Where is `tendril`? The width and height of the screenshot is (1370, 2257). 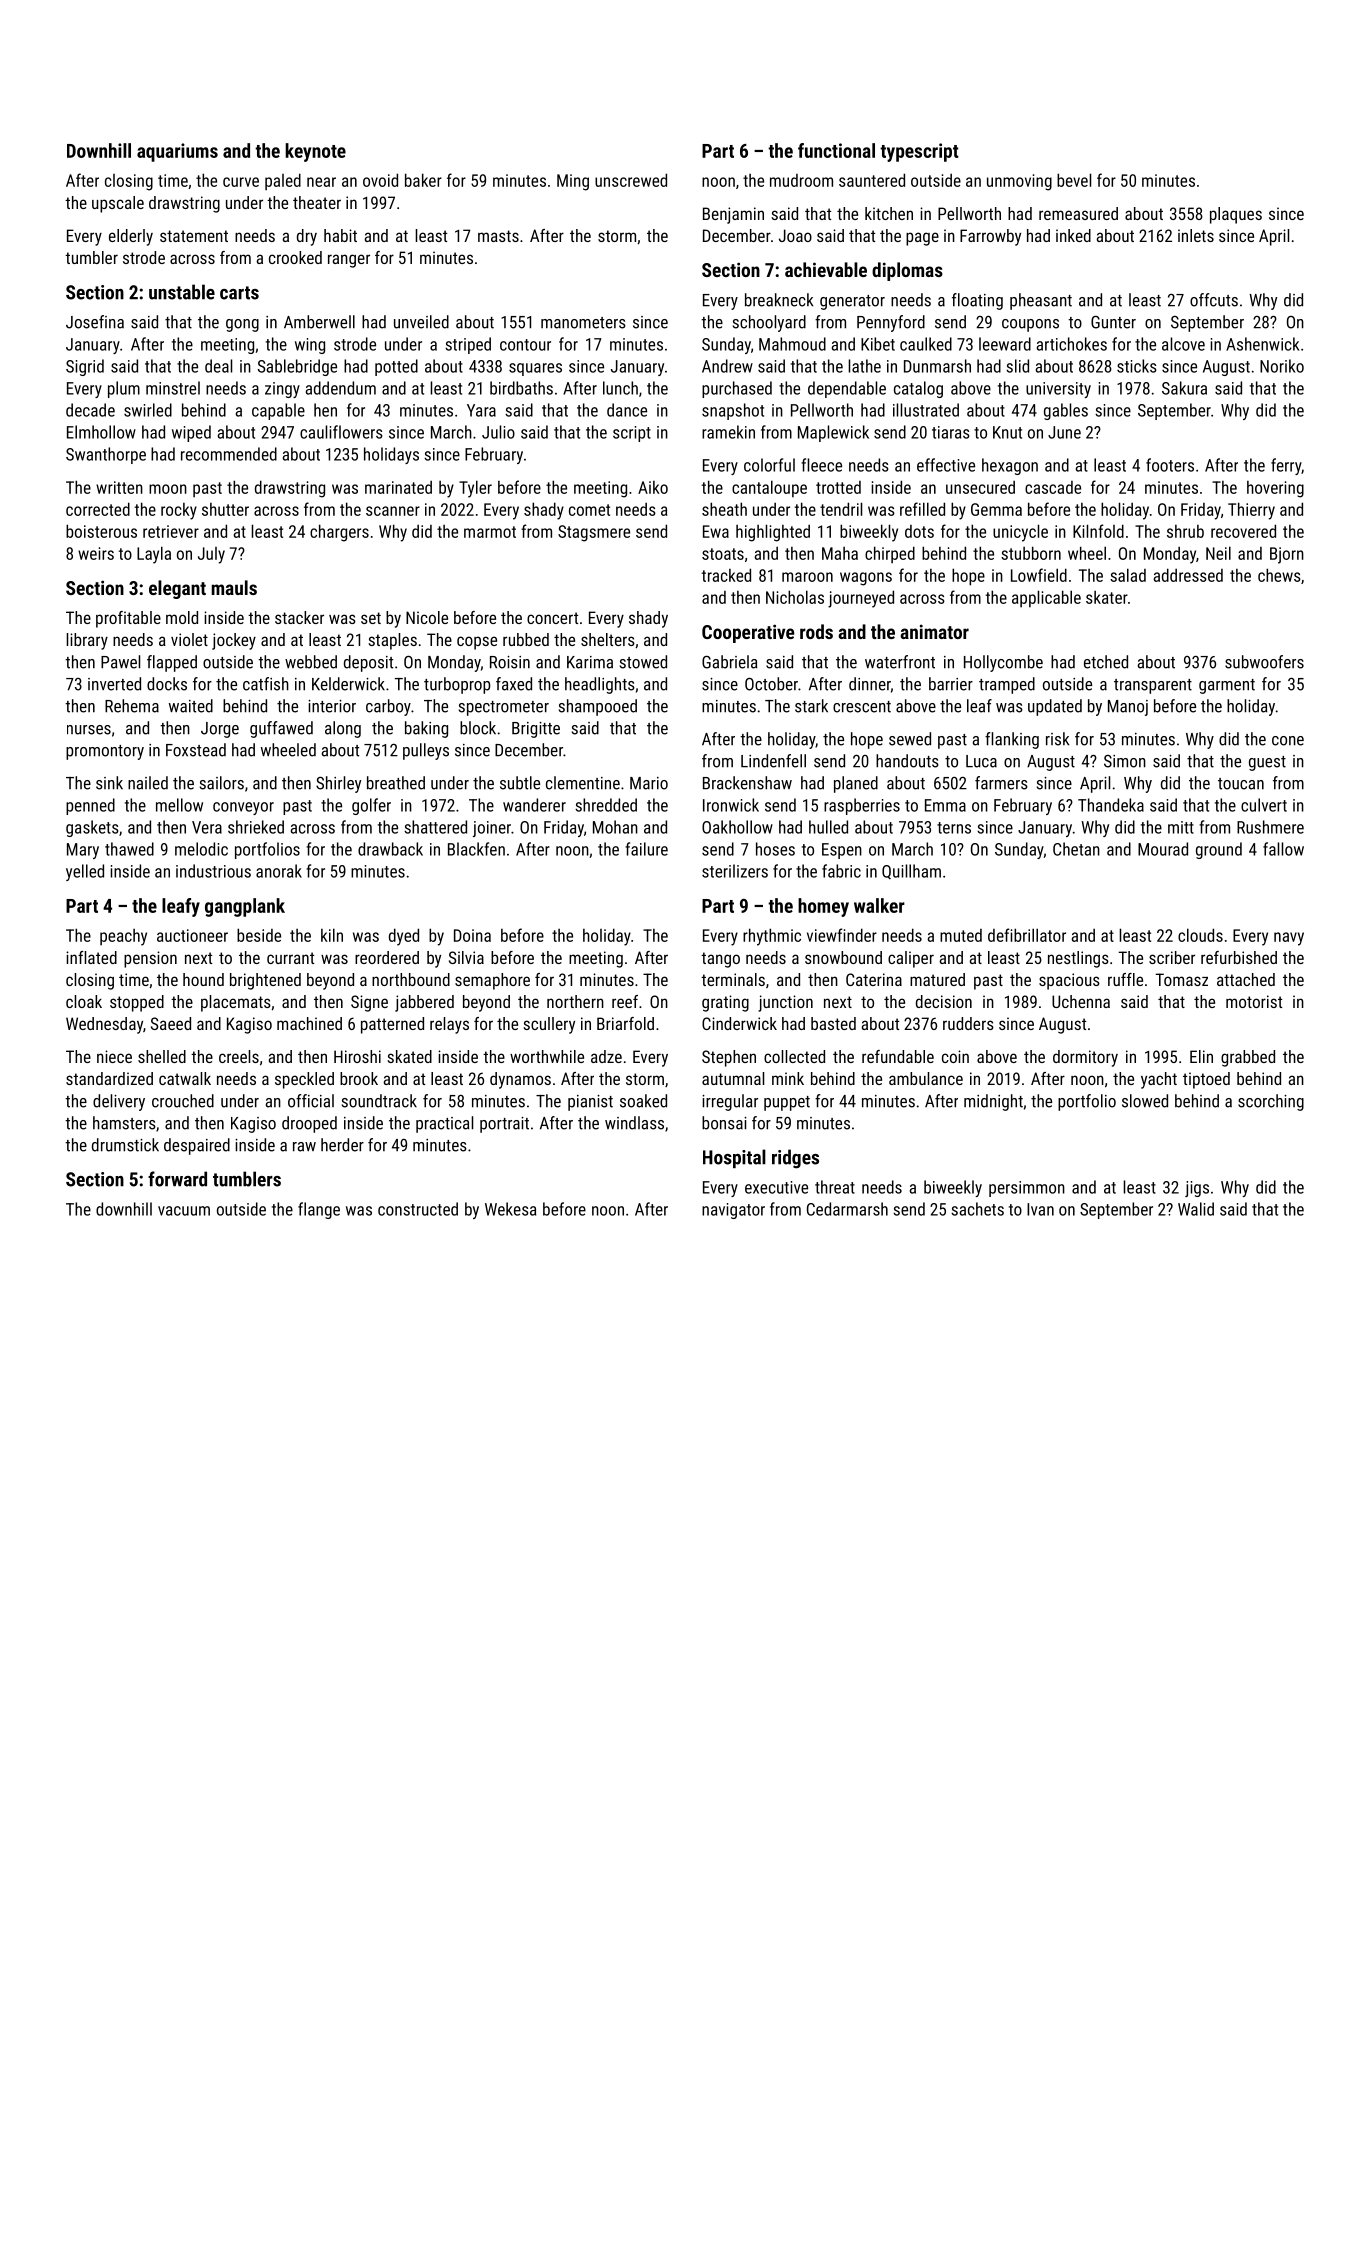
tendril is located at coordinates (841, 509).
